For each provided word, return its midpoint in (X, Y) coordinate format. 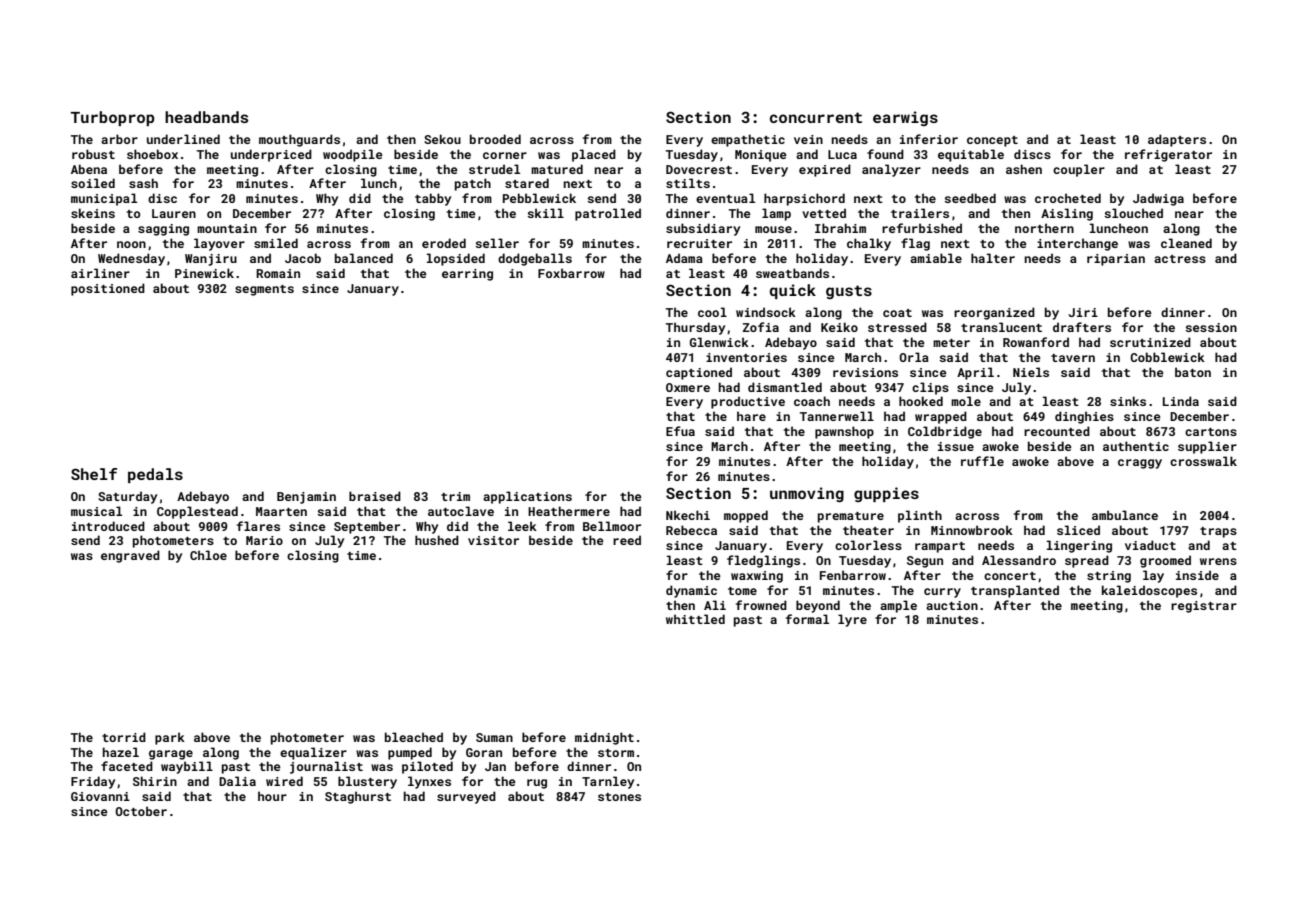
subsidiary (703, 229)
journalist (326, 767)
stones (619, 797)
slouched (1134, 213)
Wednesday (131, 259)
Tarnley (608, 782)
